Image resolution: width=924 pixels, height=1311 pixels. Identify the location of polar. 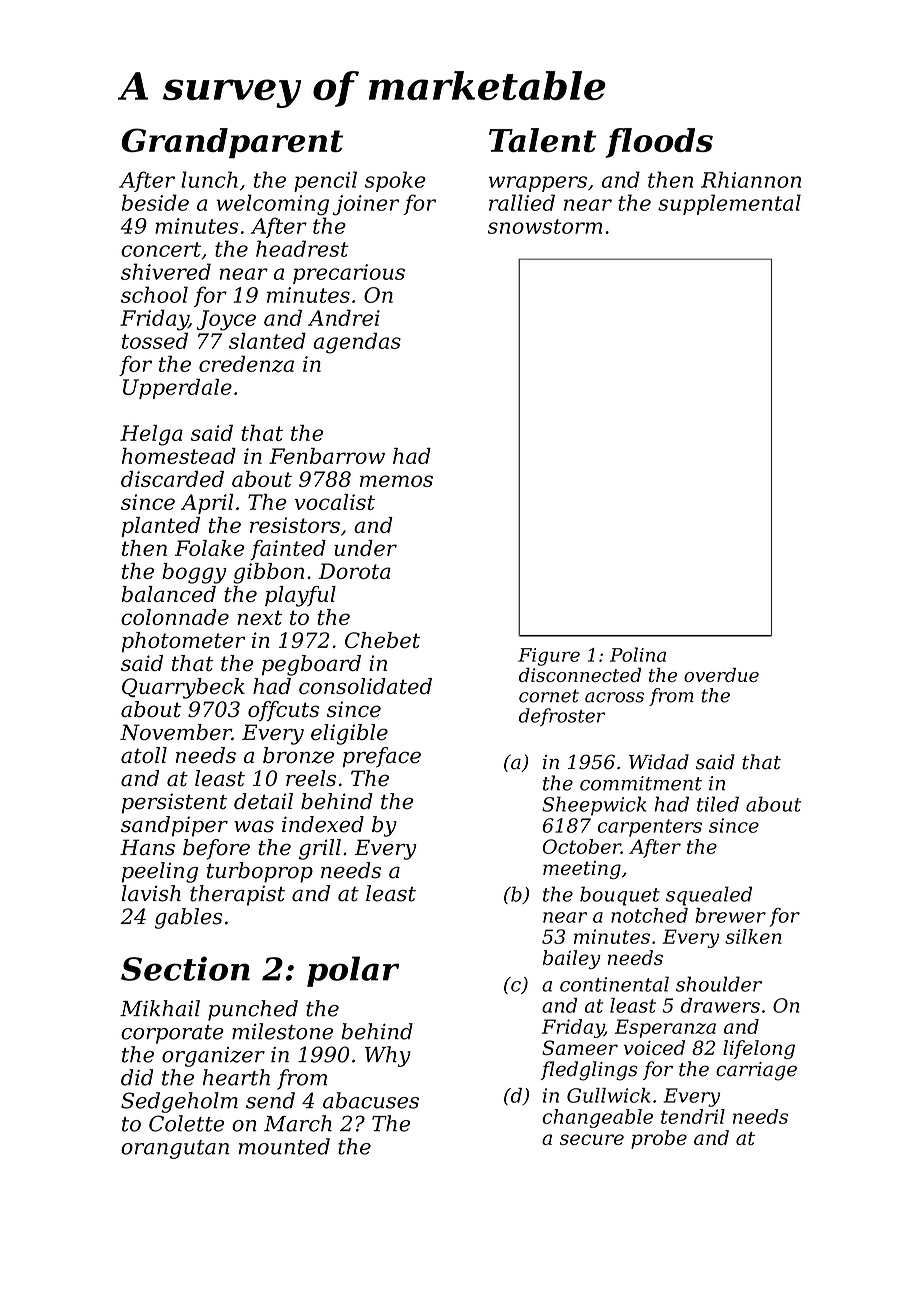
(353, 971).
